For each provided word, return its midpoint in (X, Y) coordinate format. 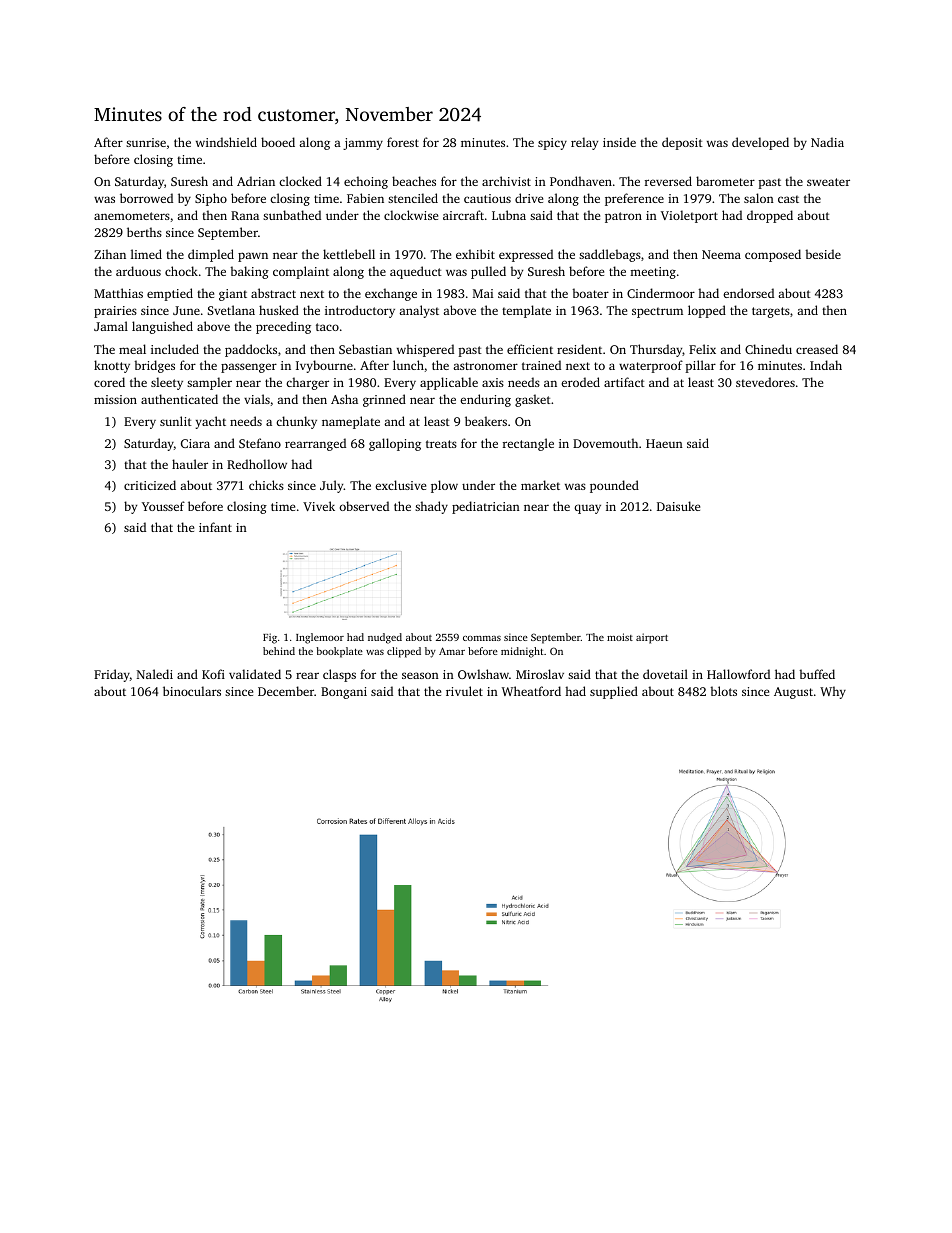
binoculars (192, 691)
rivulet (464, 691)
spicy (552, 144)
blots (723, 691)
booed (278, 142)
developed (760, 143)
